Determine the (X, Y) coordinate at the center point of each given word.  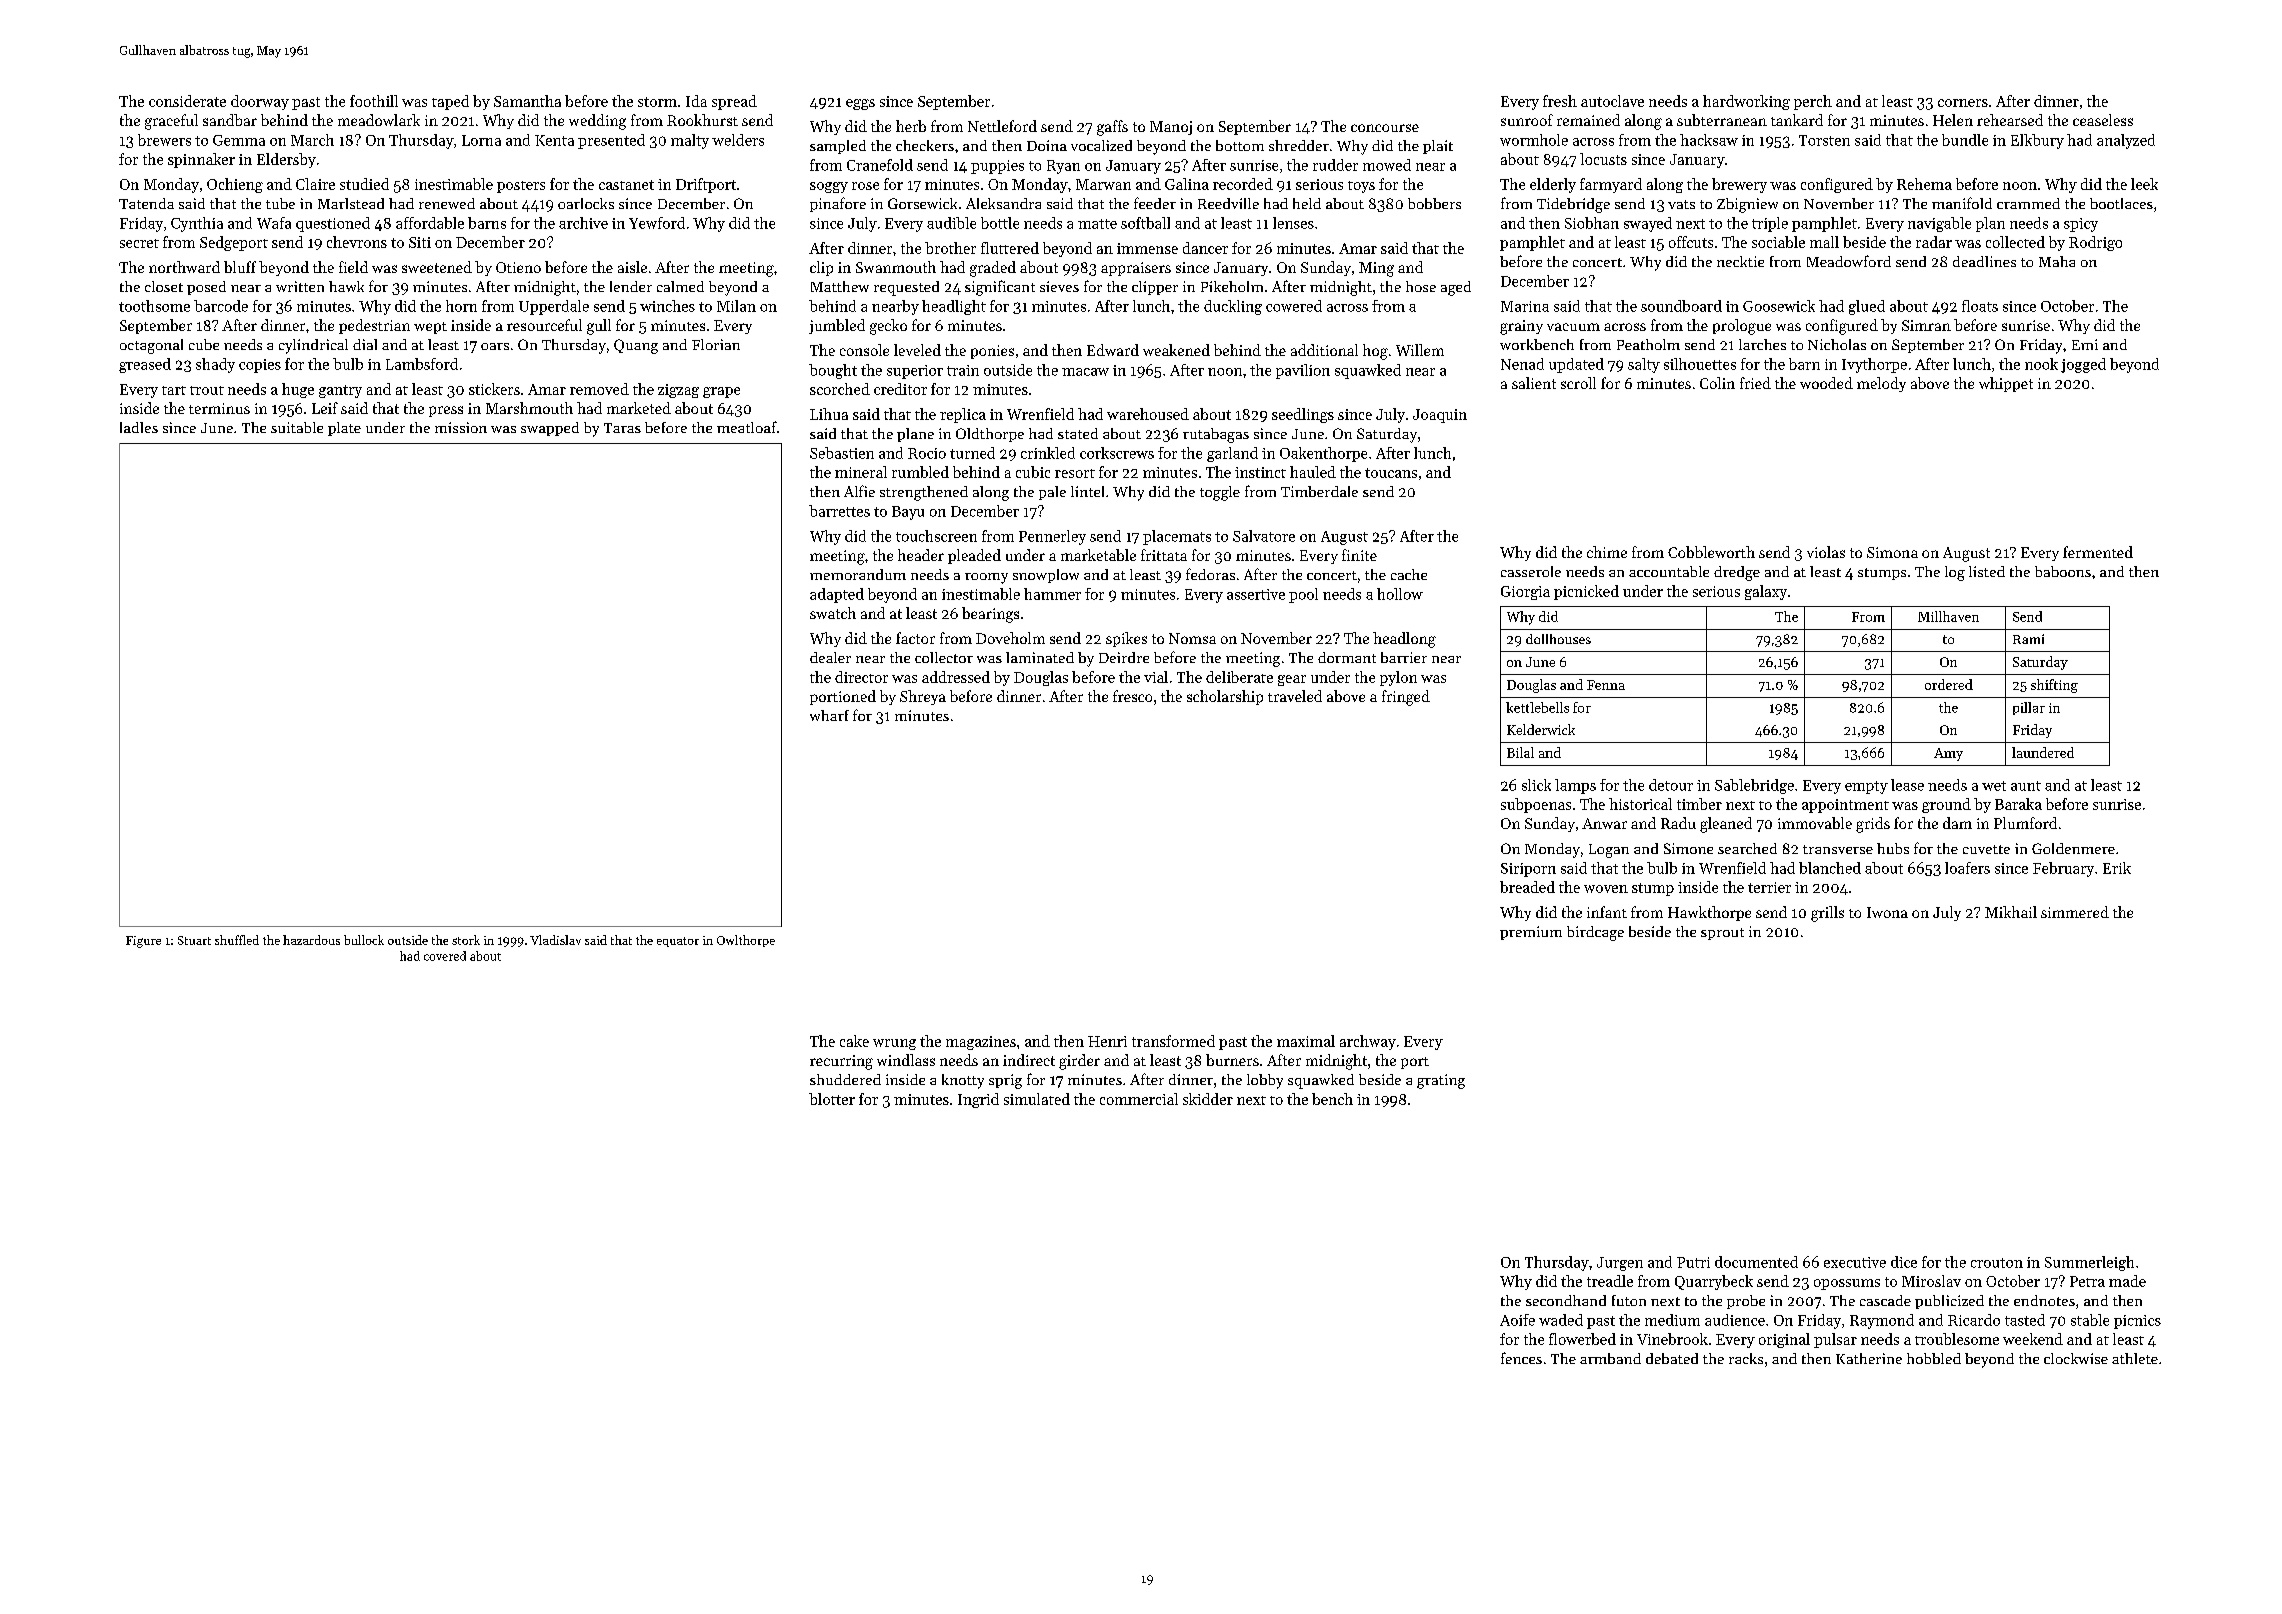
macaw (1085, 372)
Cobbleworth (1711, 552)
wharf (829, 715)
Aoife (1517, 1320)
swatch (833, 613)
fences (1521, 1358)
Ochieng (235, 185)
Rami (2028, 639)
